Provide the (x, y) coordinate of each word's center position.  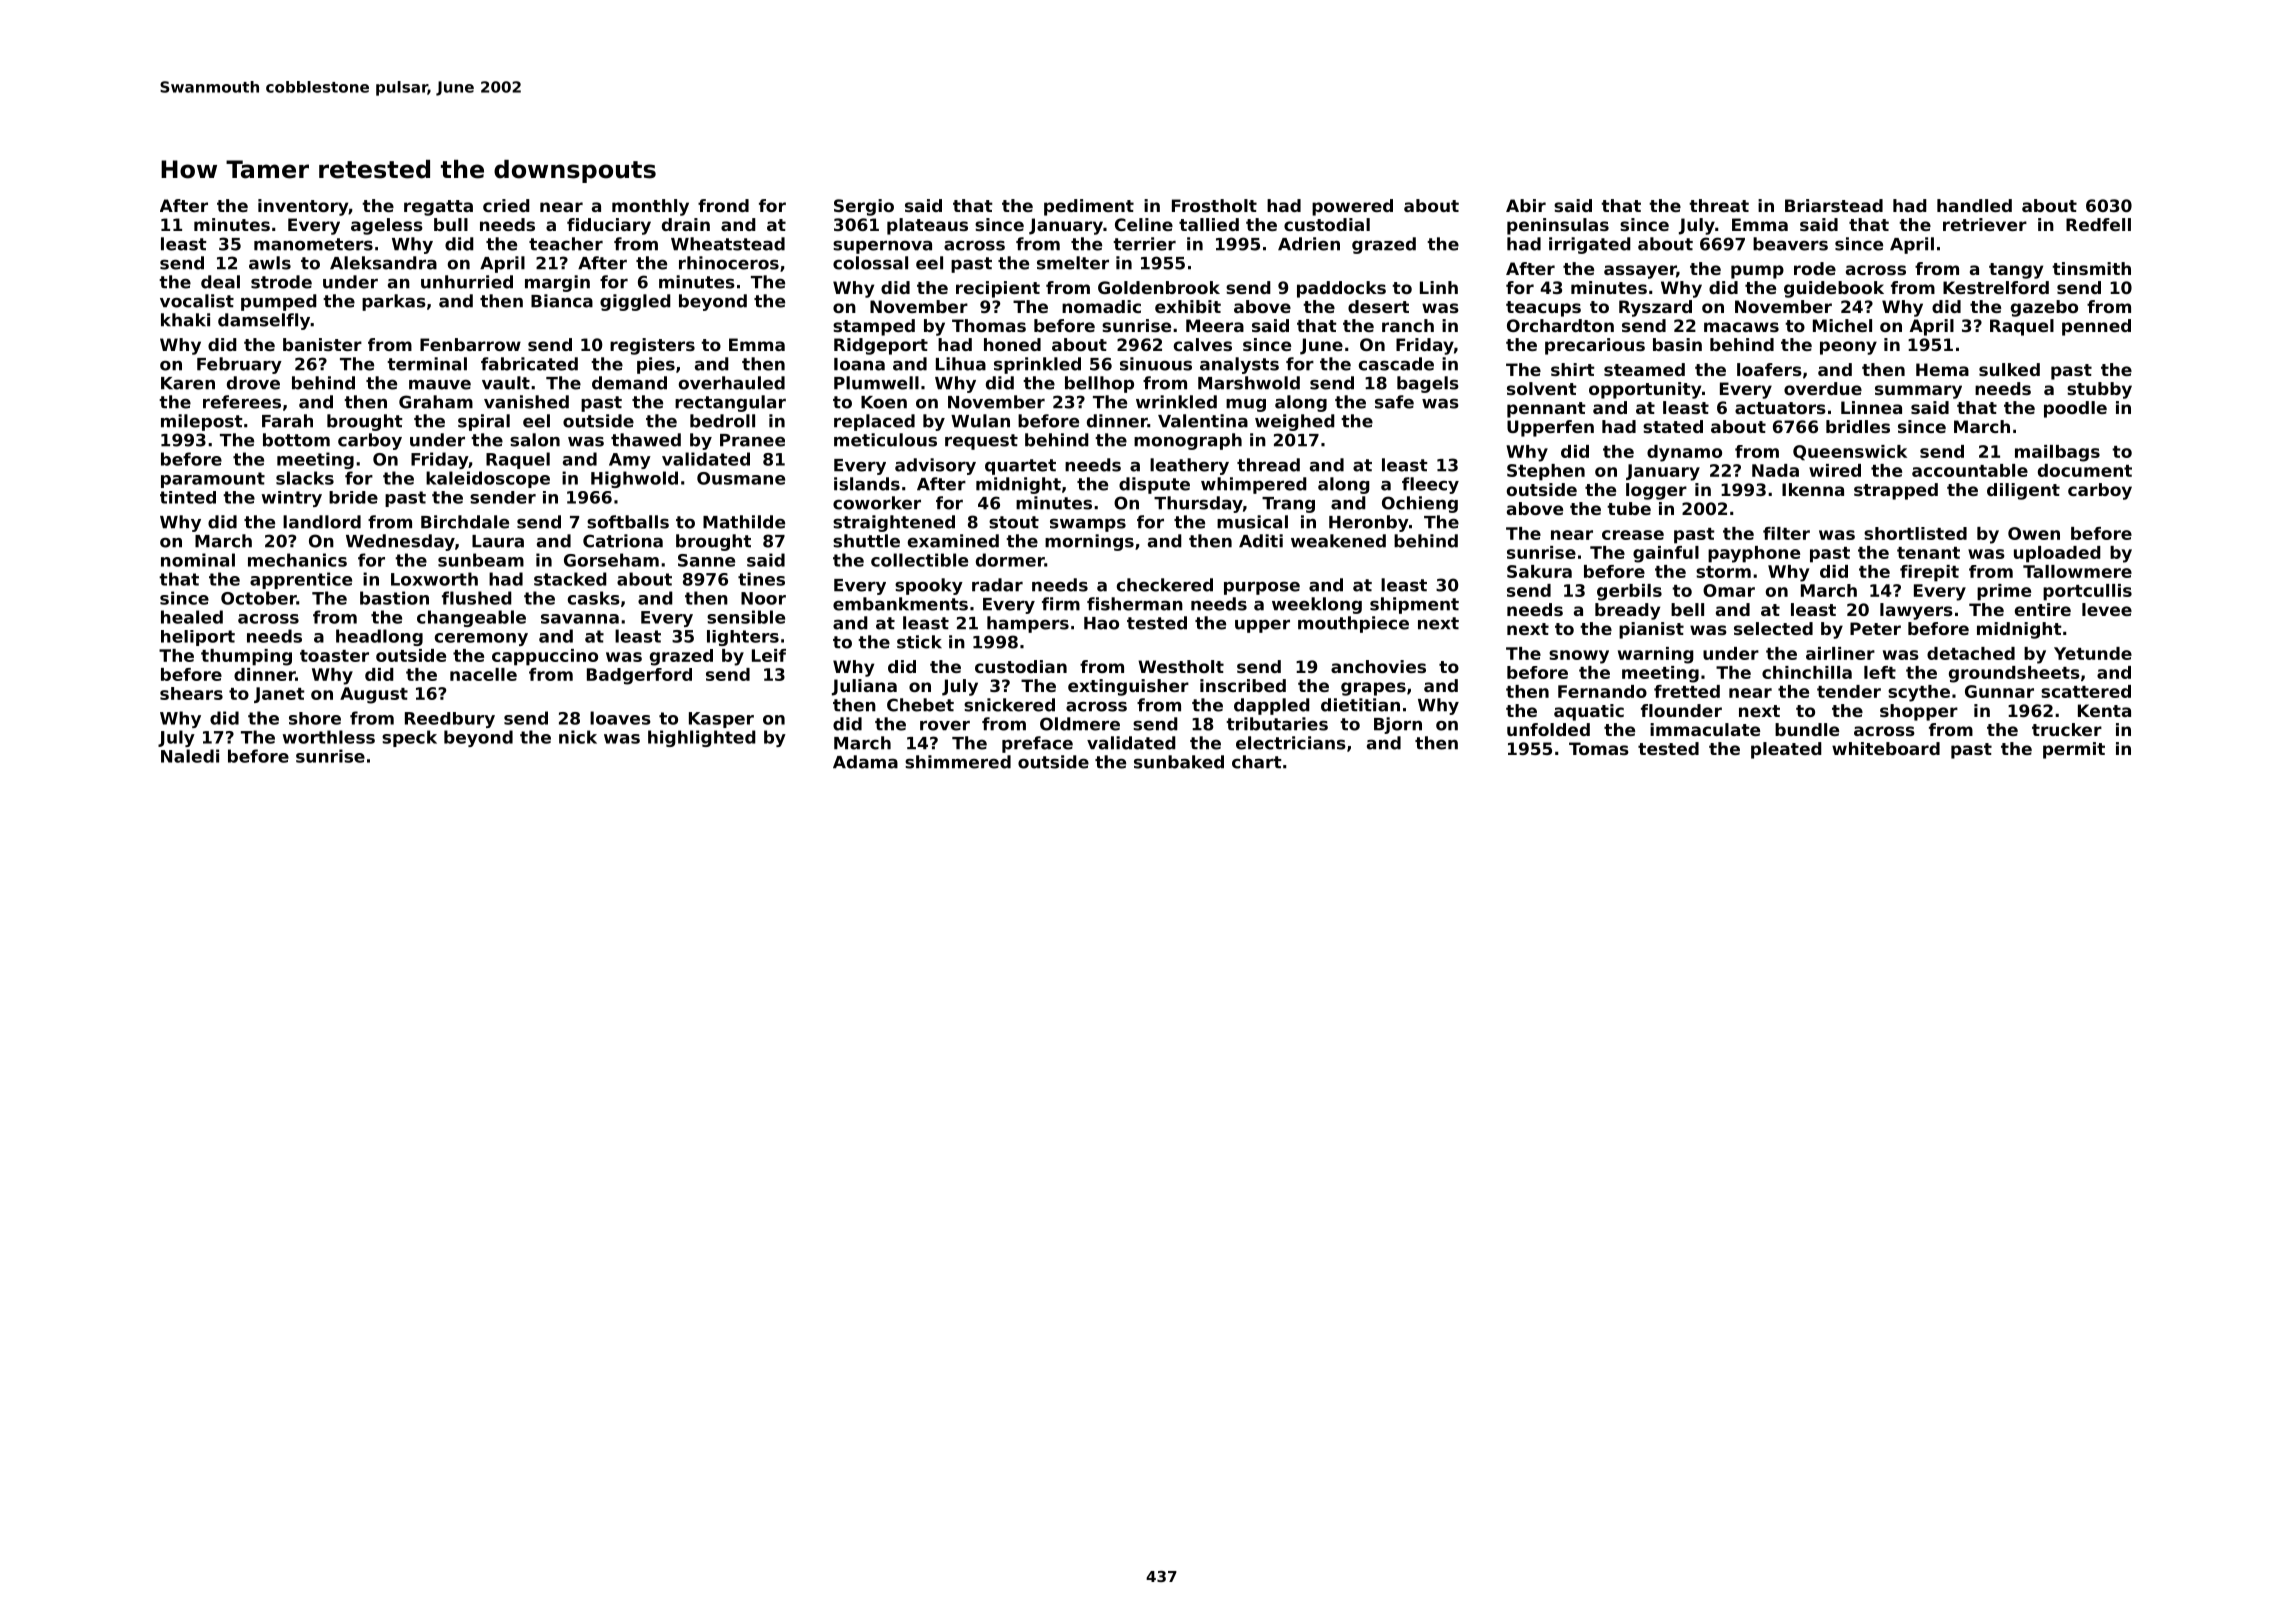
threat (1719, 205)
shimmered (958, 762)
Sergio (864, 207)
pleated (1786, 750)
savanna (580, 619)
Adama (865, 762)
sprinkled (1037, 365)
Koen (884, 402)
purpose (1262, 588)
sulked (2009, 369)
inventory (303, 207)
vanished (526, 402)
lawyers (1916, 611)
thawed (646, 440)
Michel (1842, 325)
